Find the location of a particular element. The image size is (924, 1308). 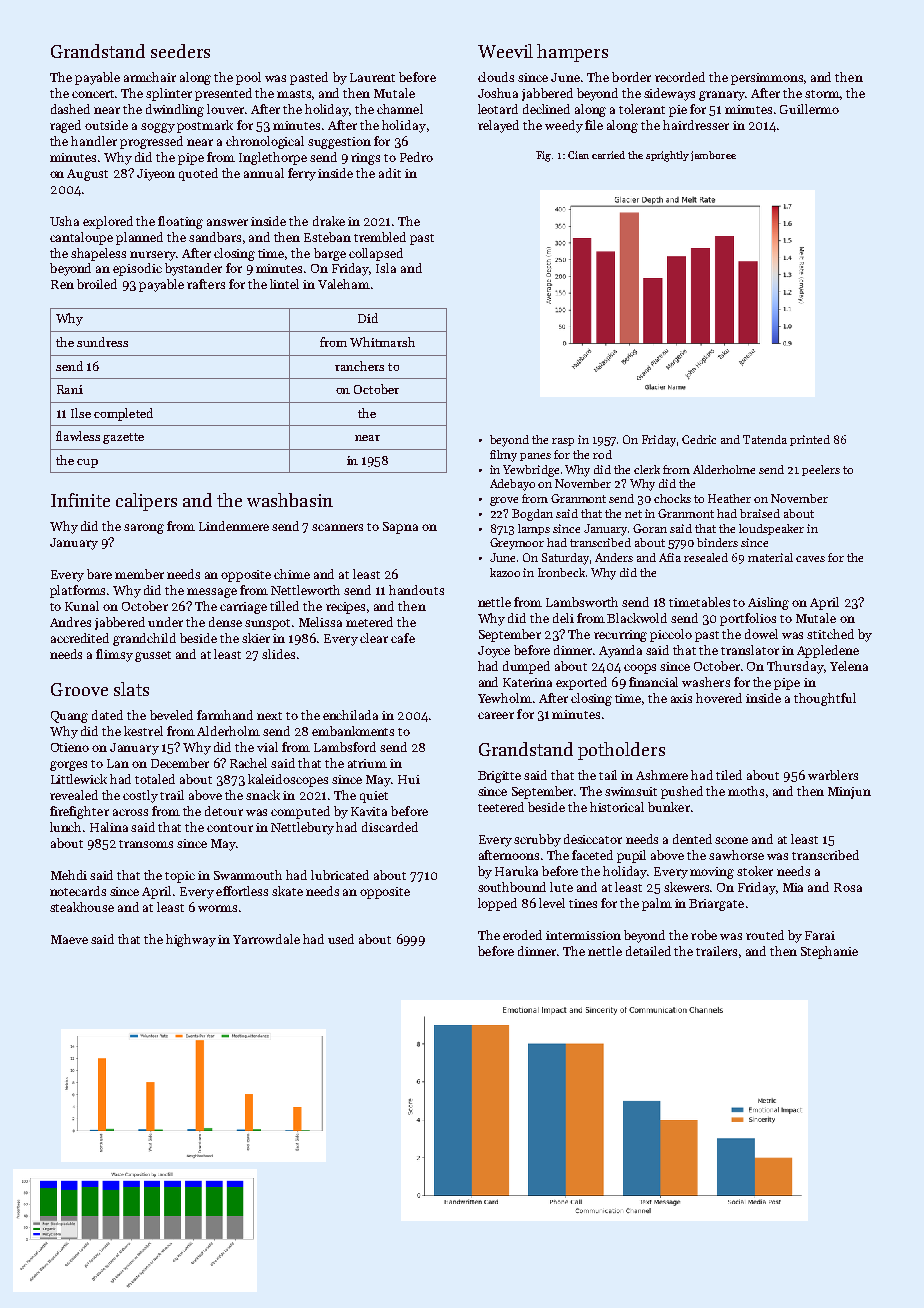

transoms is located at coordinates (146, 844).
